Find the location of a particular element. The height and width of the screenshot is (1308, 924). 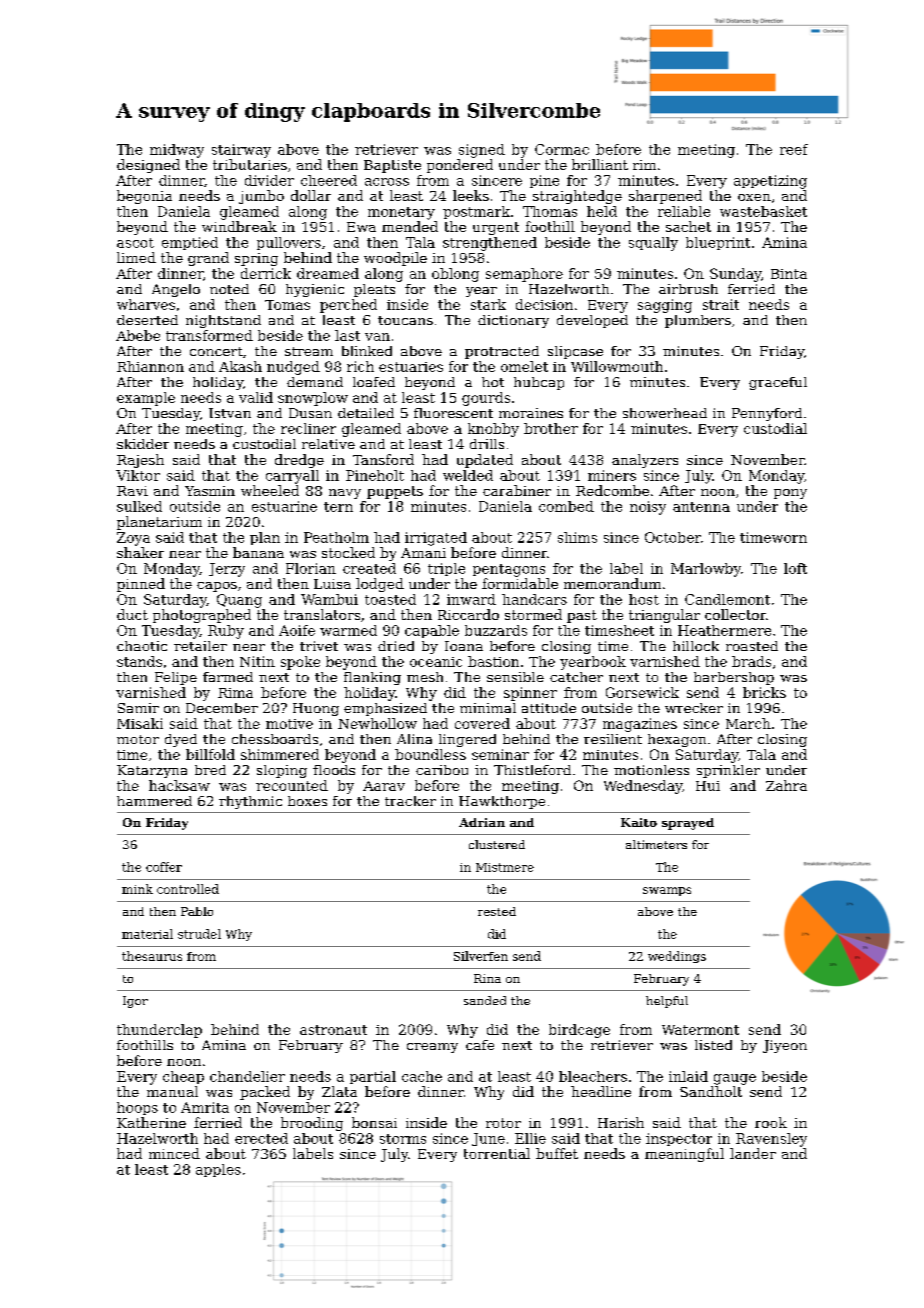

buffet is located at coordinates (557, 1153).
